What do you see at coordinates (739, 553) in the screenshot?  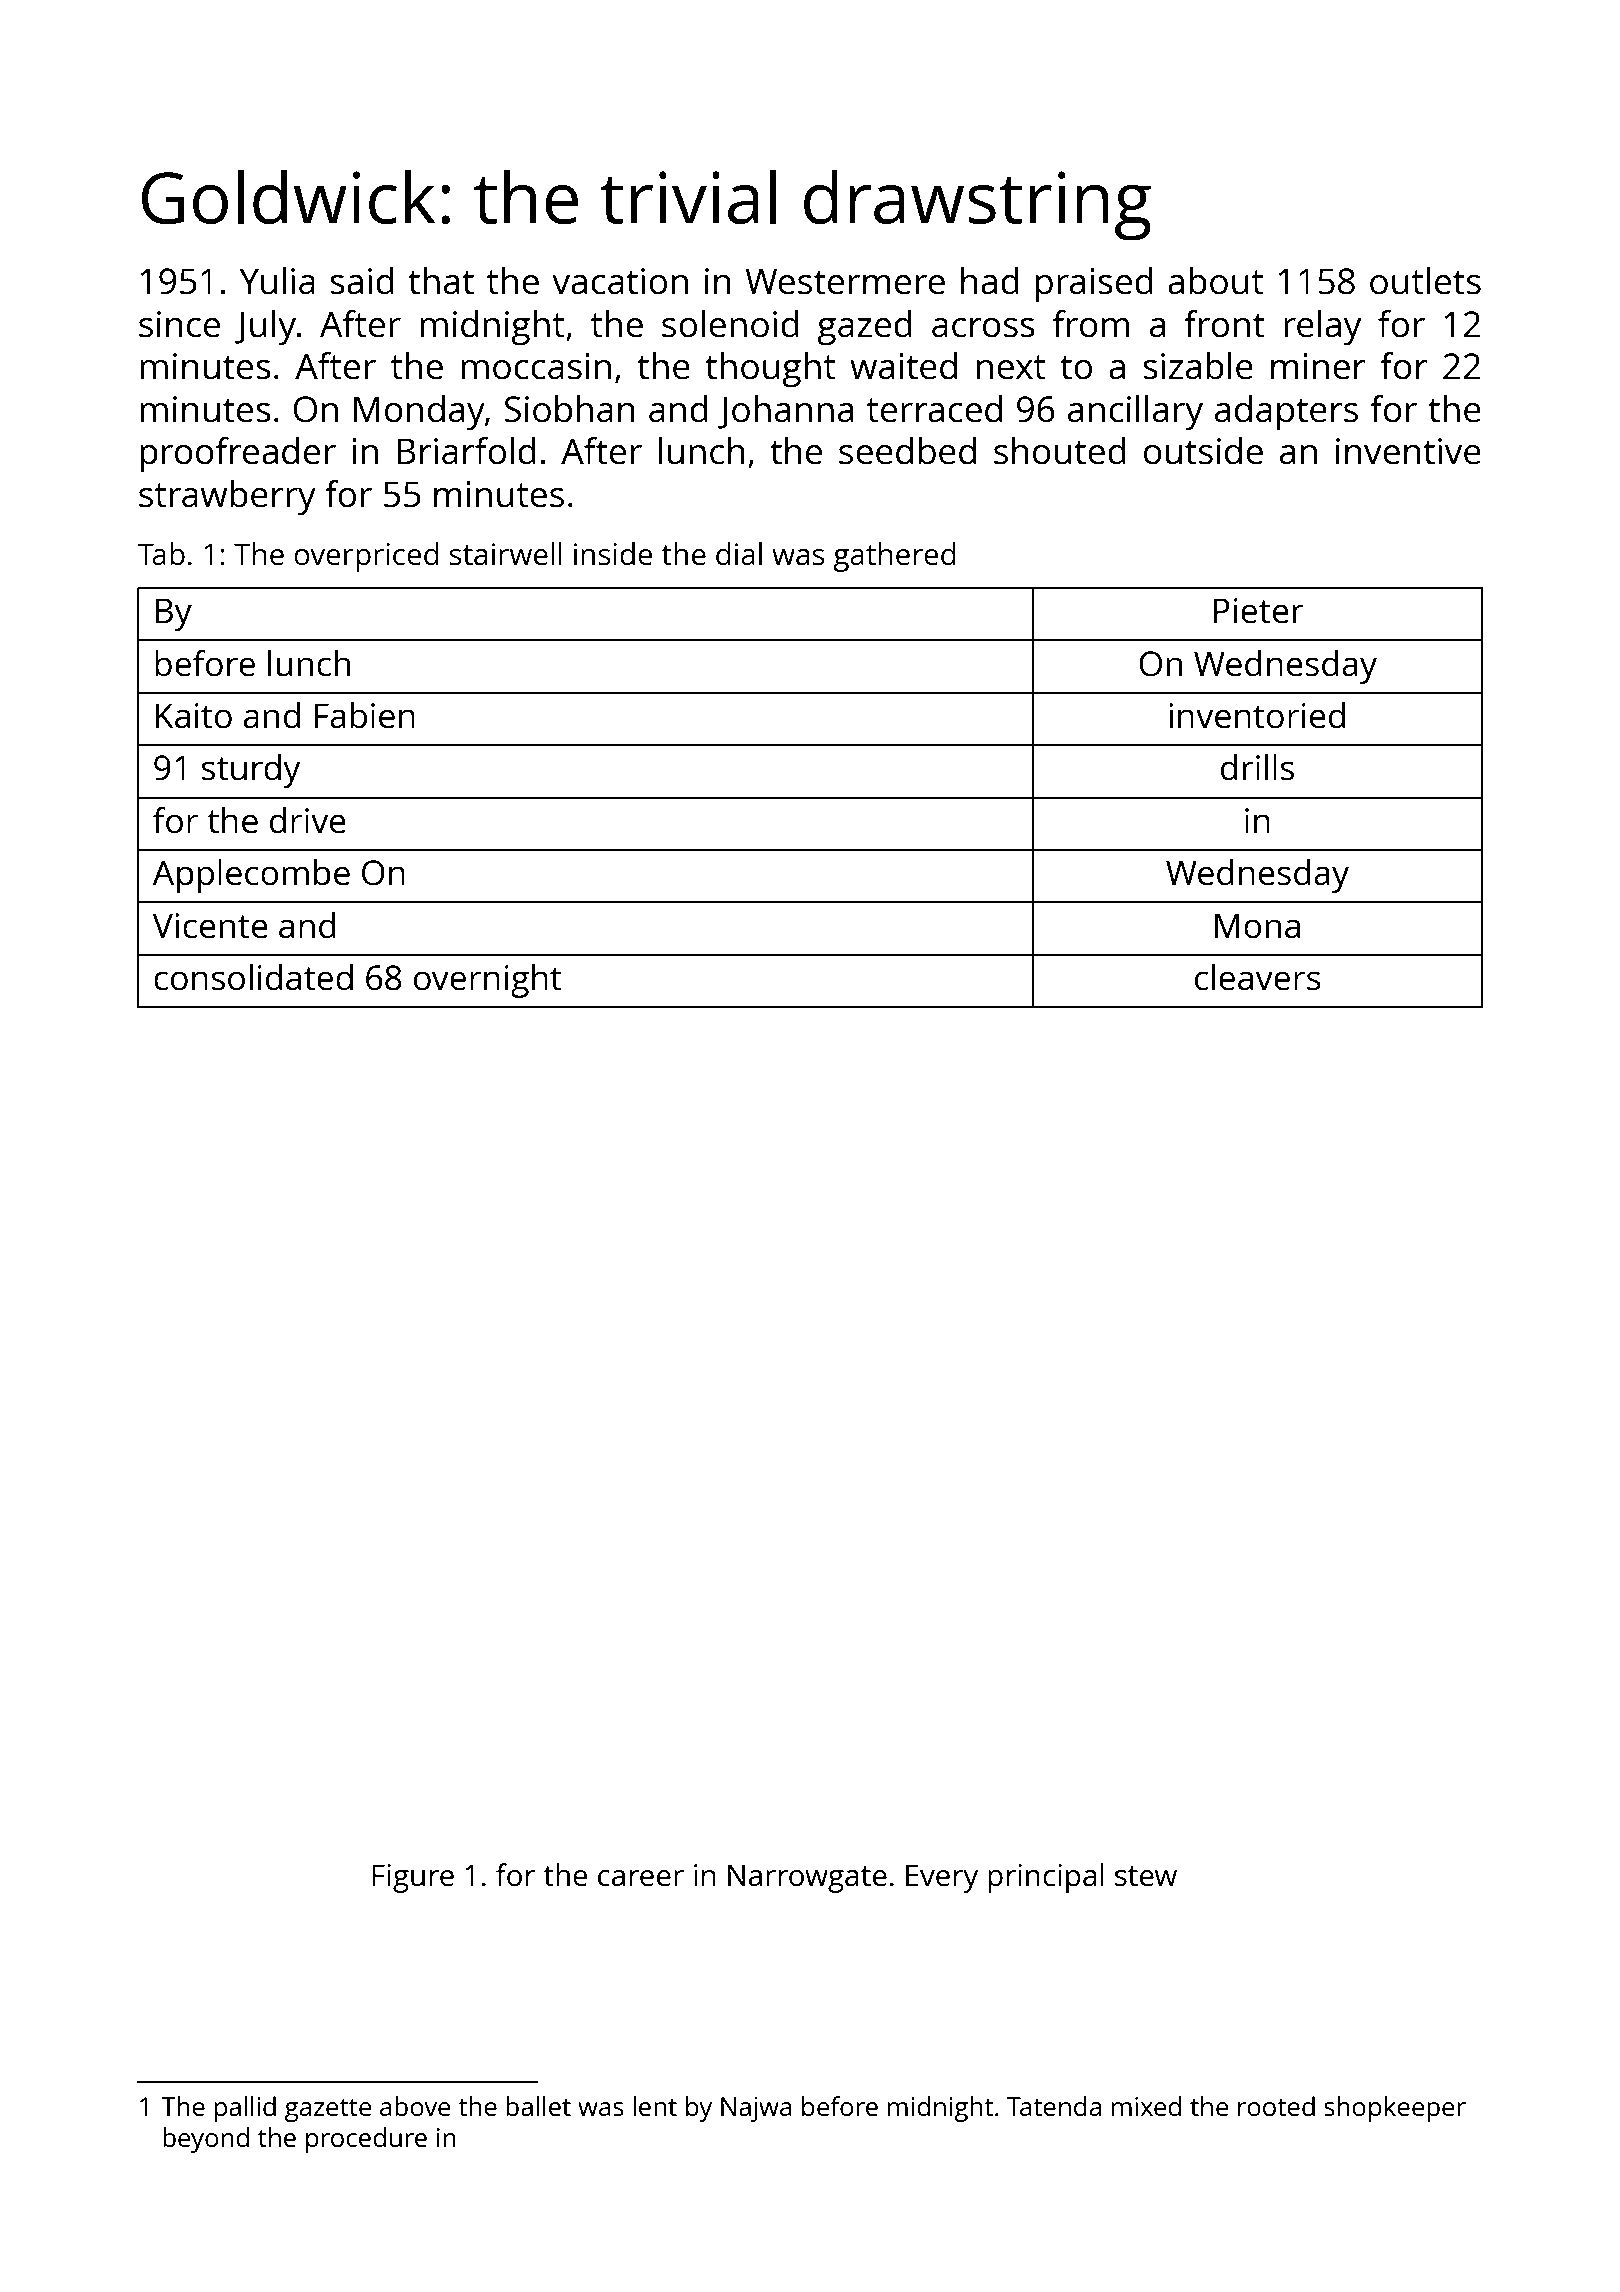 I see `dial` at bounding box center [739, 553].
